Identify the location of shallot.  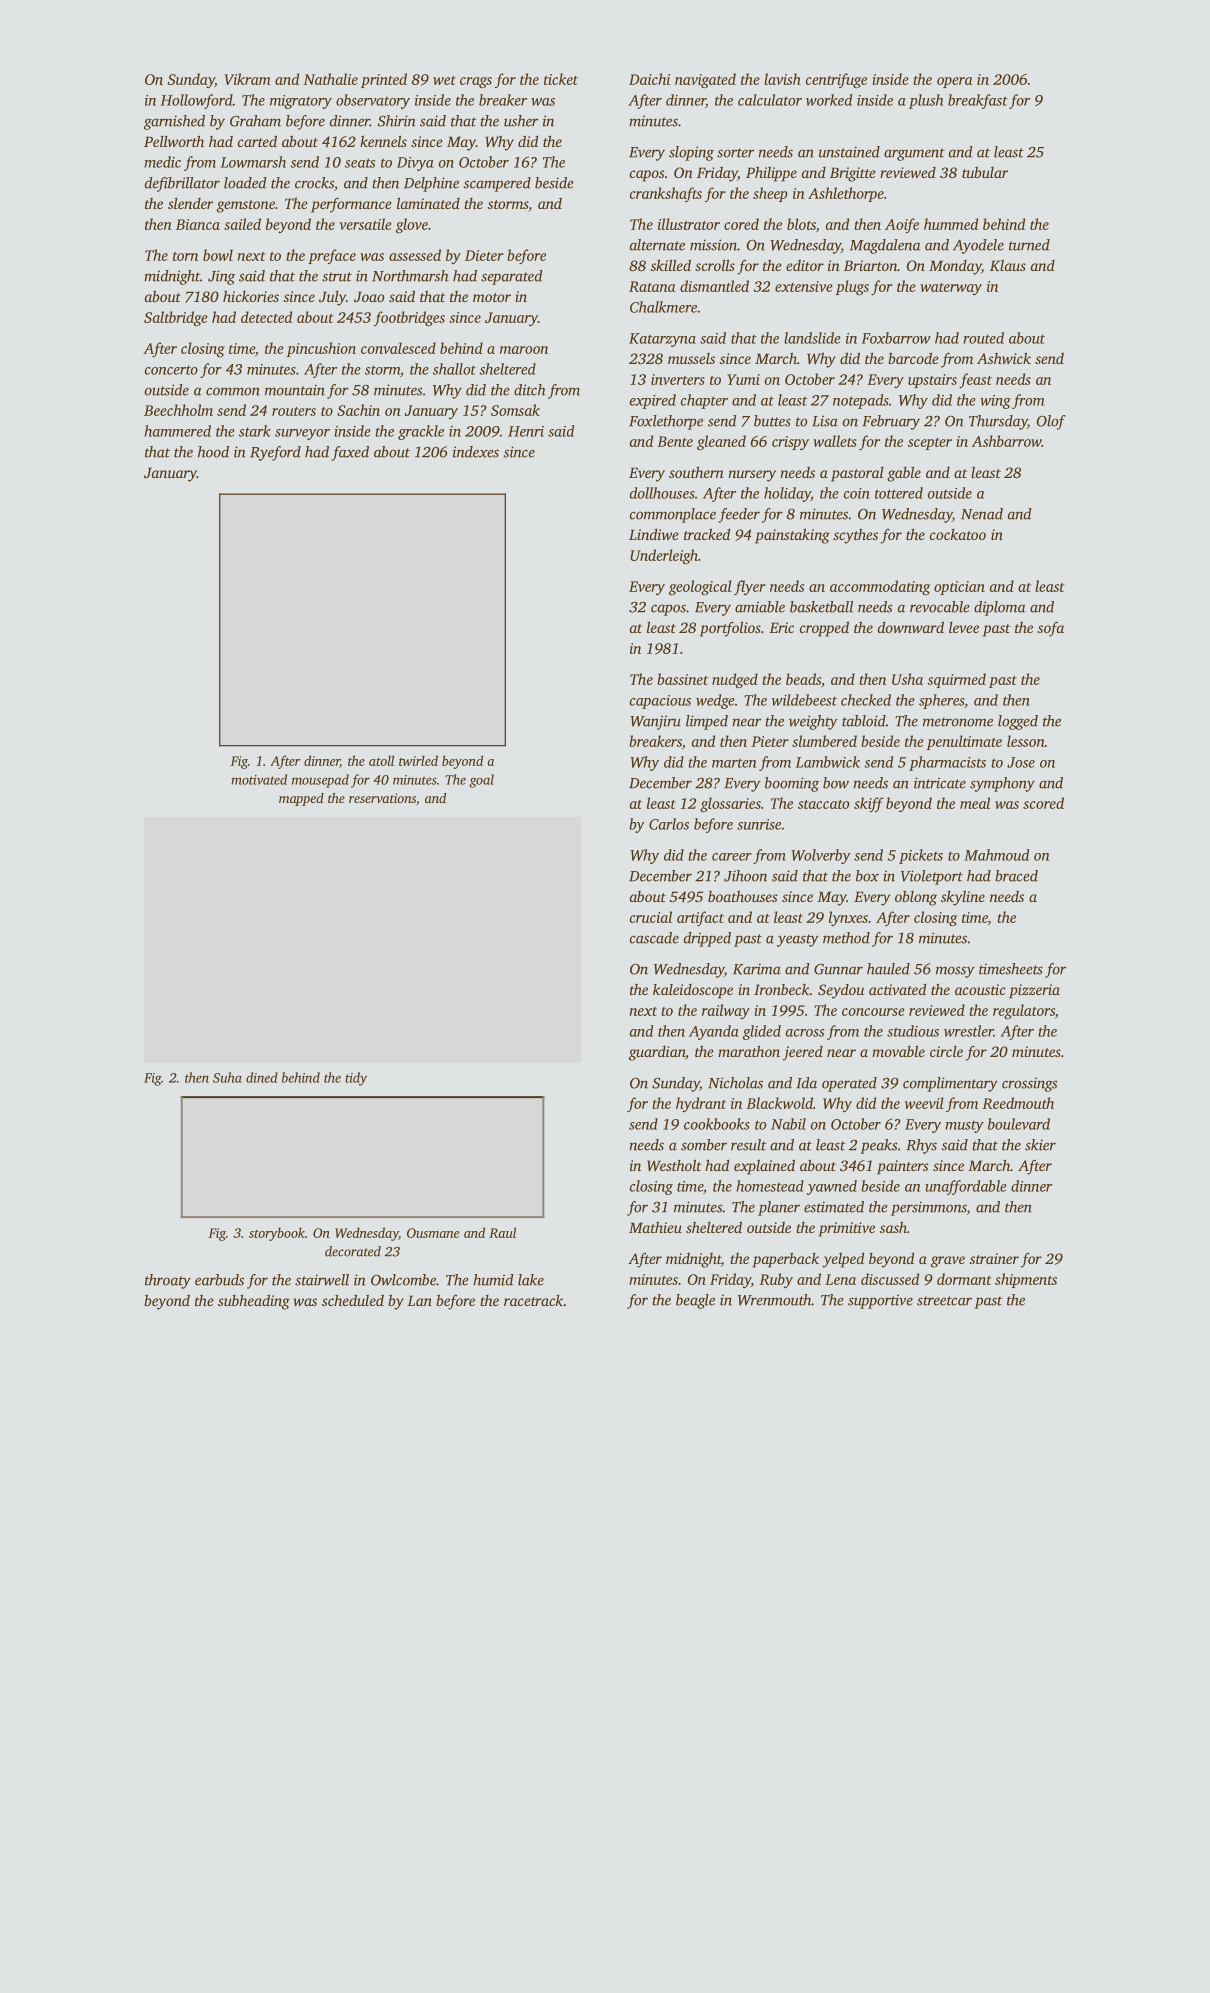
(454, 369).
